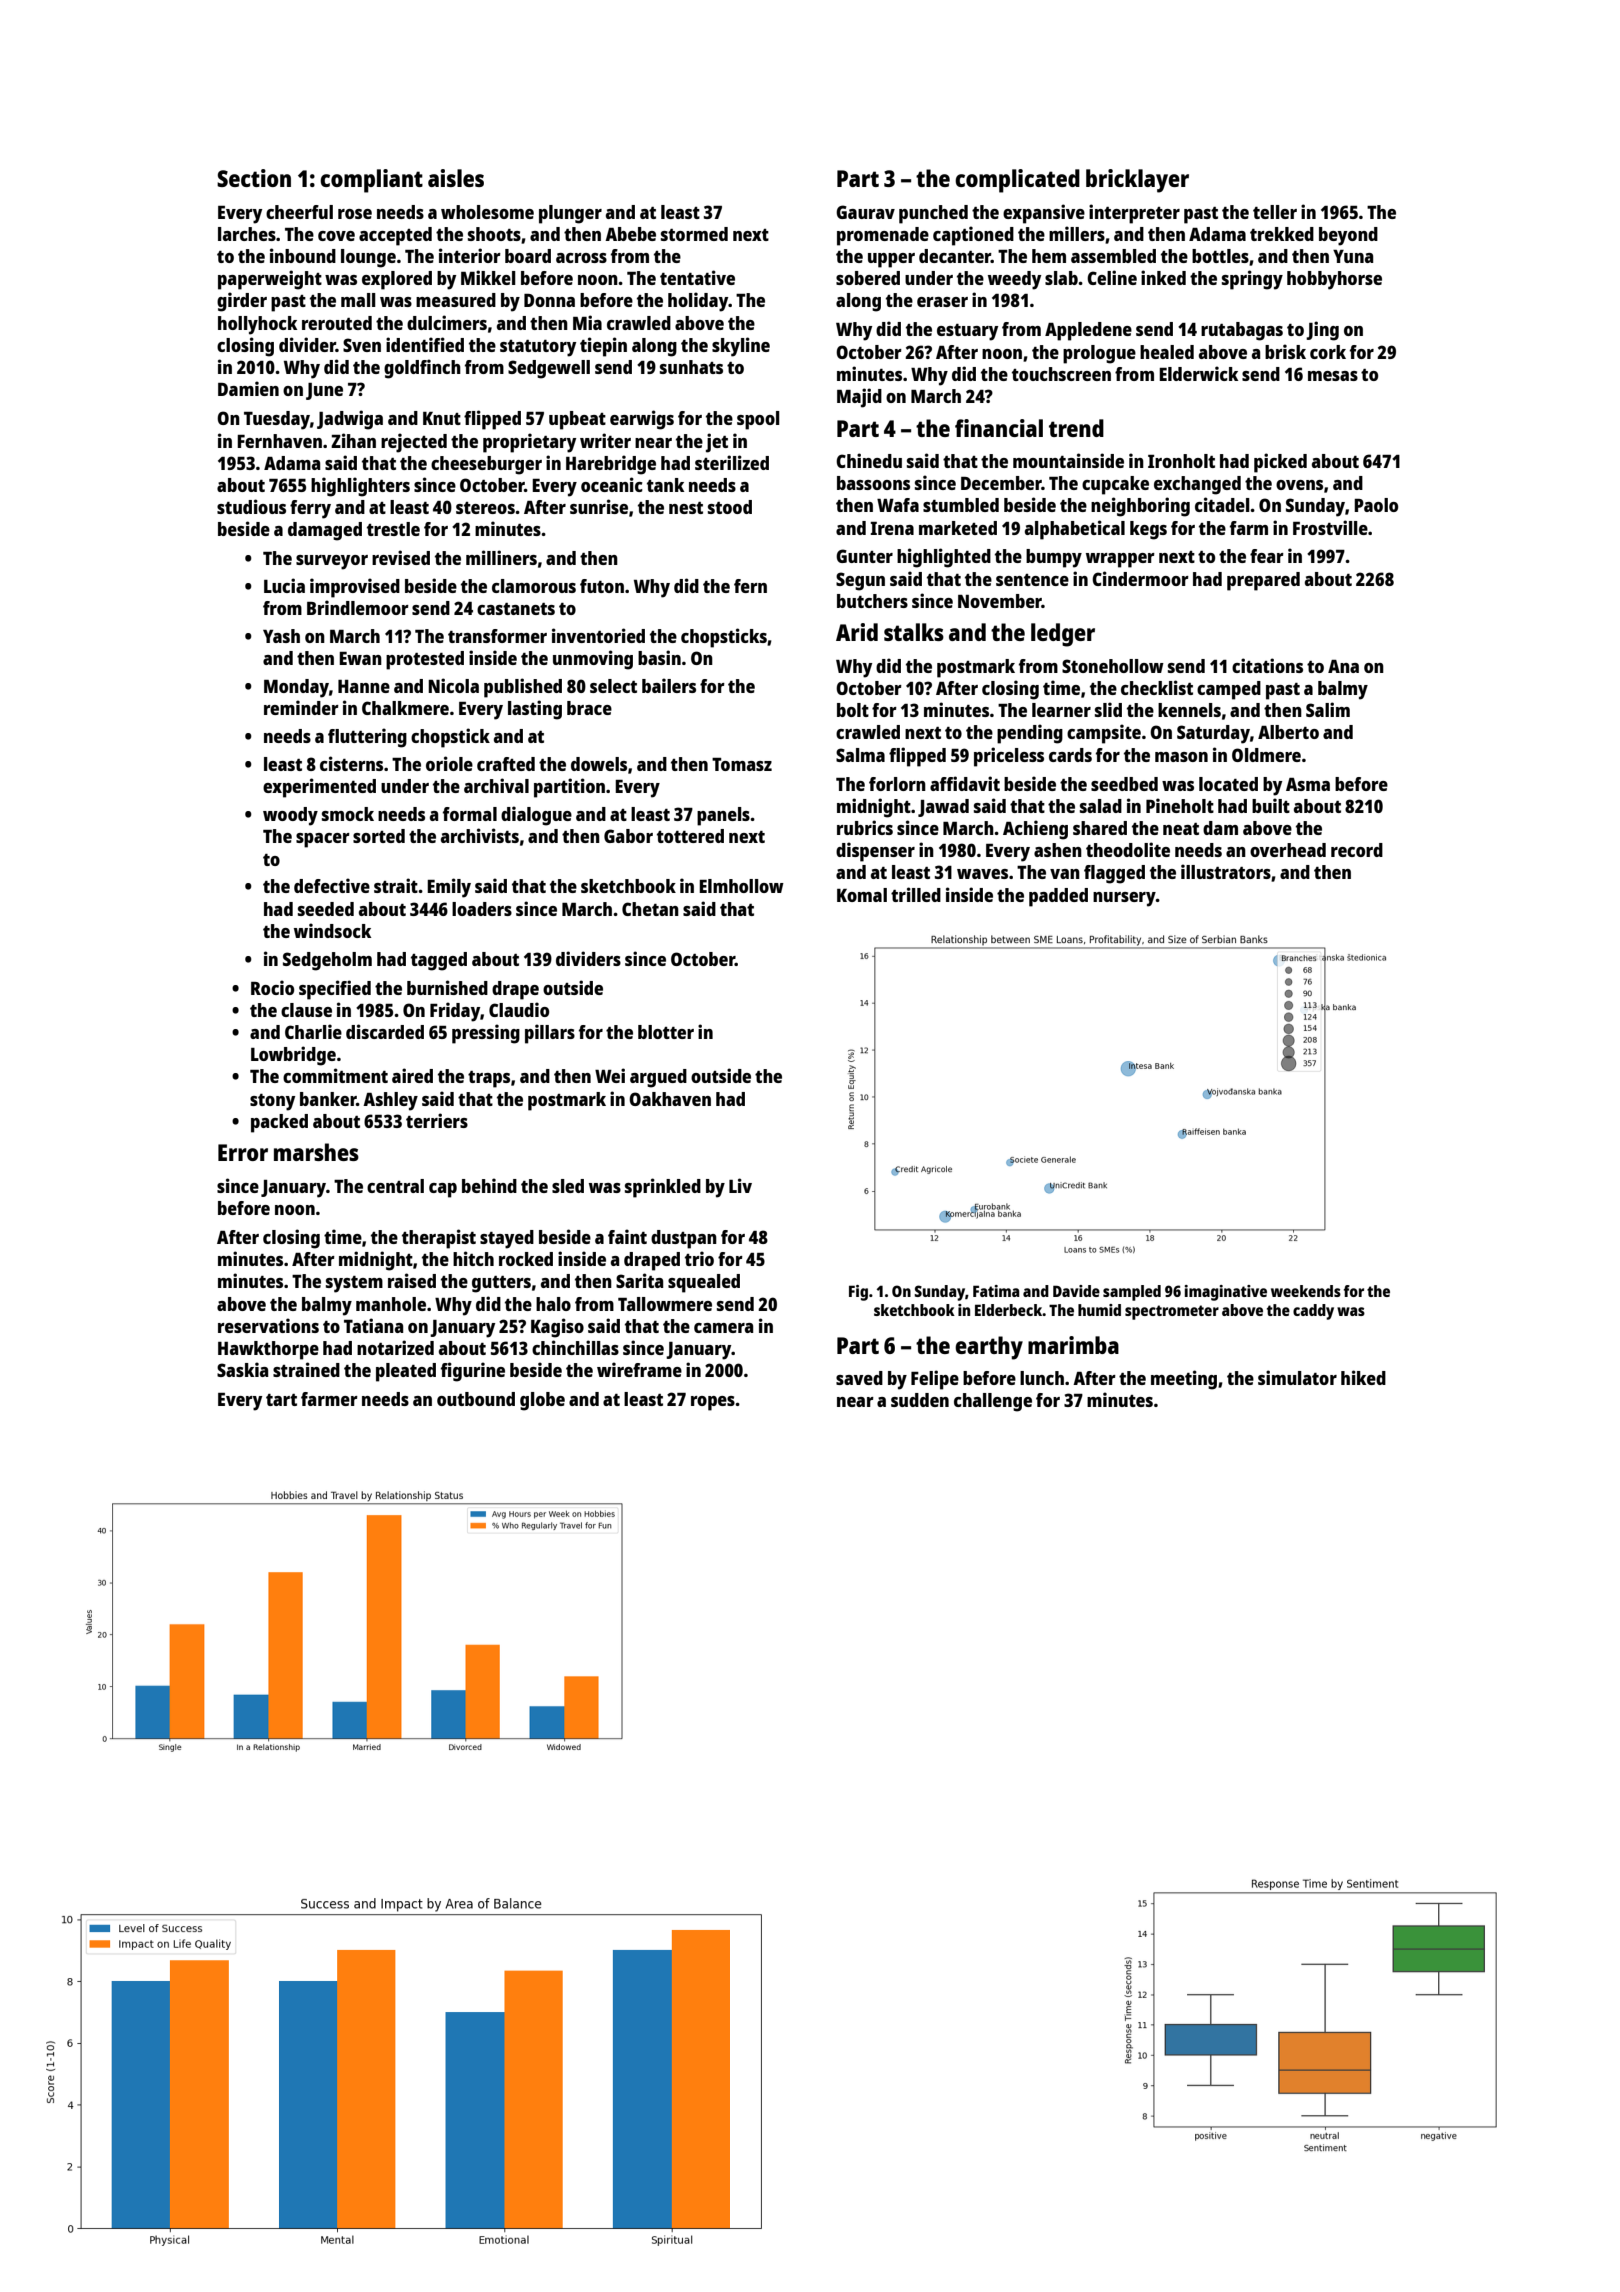 The image size is (1620, 2292). Describe the element at coordinates (290, 816) in the document. I see `woody` at that location.
